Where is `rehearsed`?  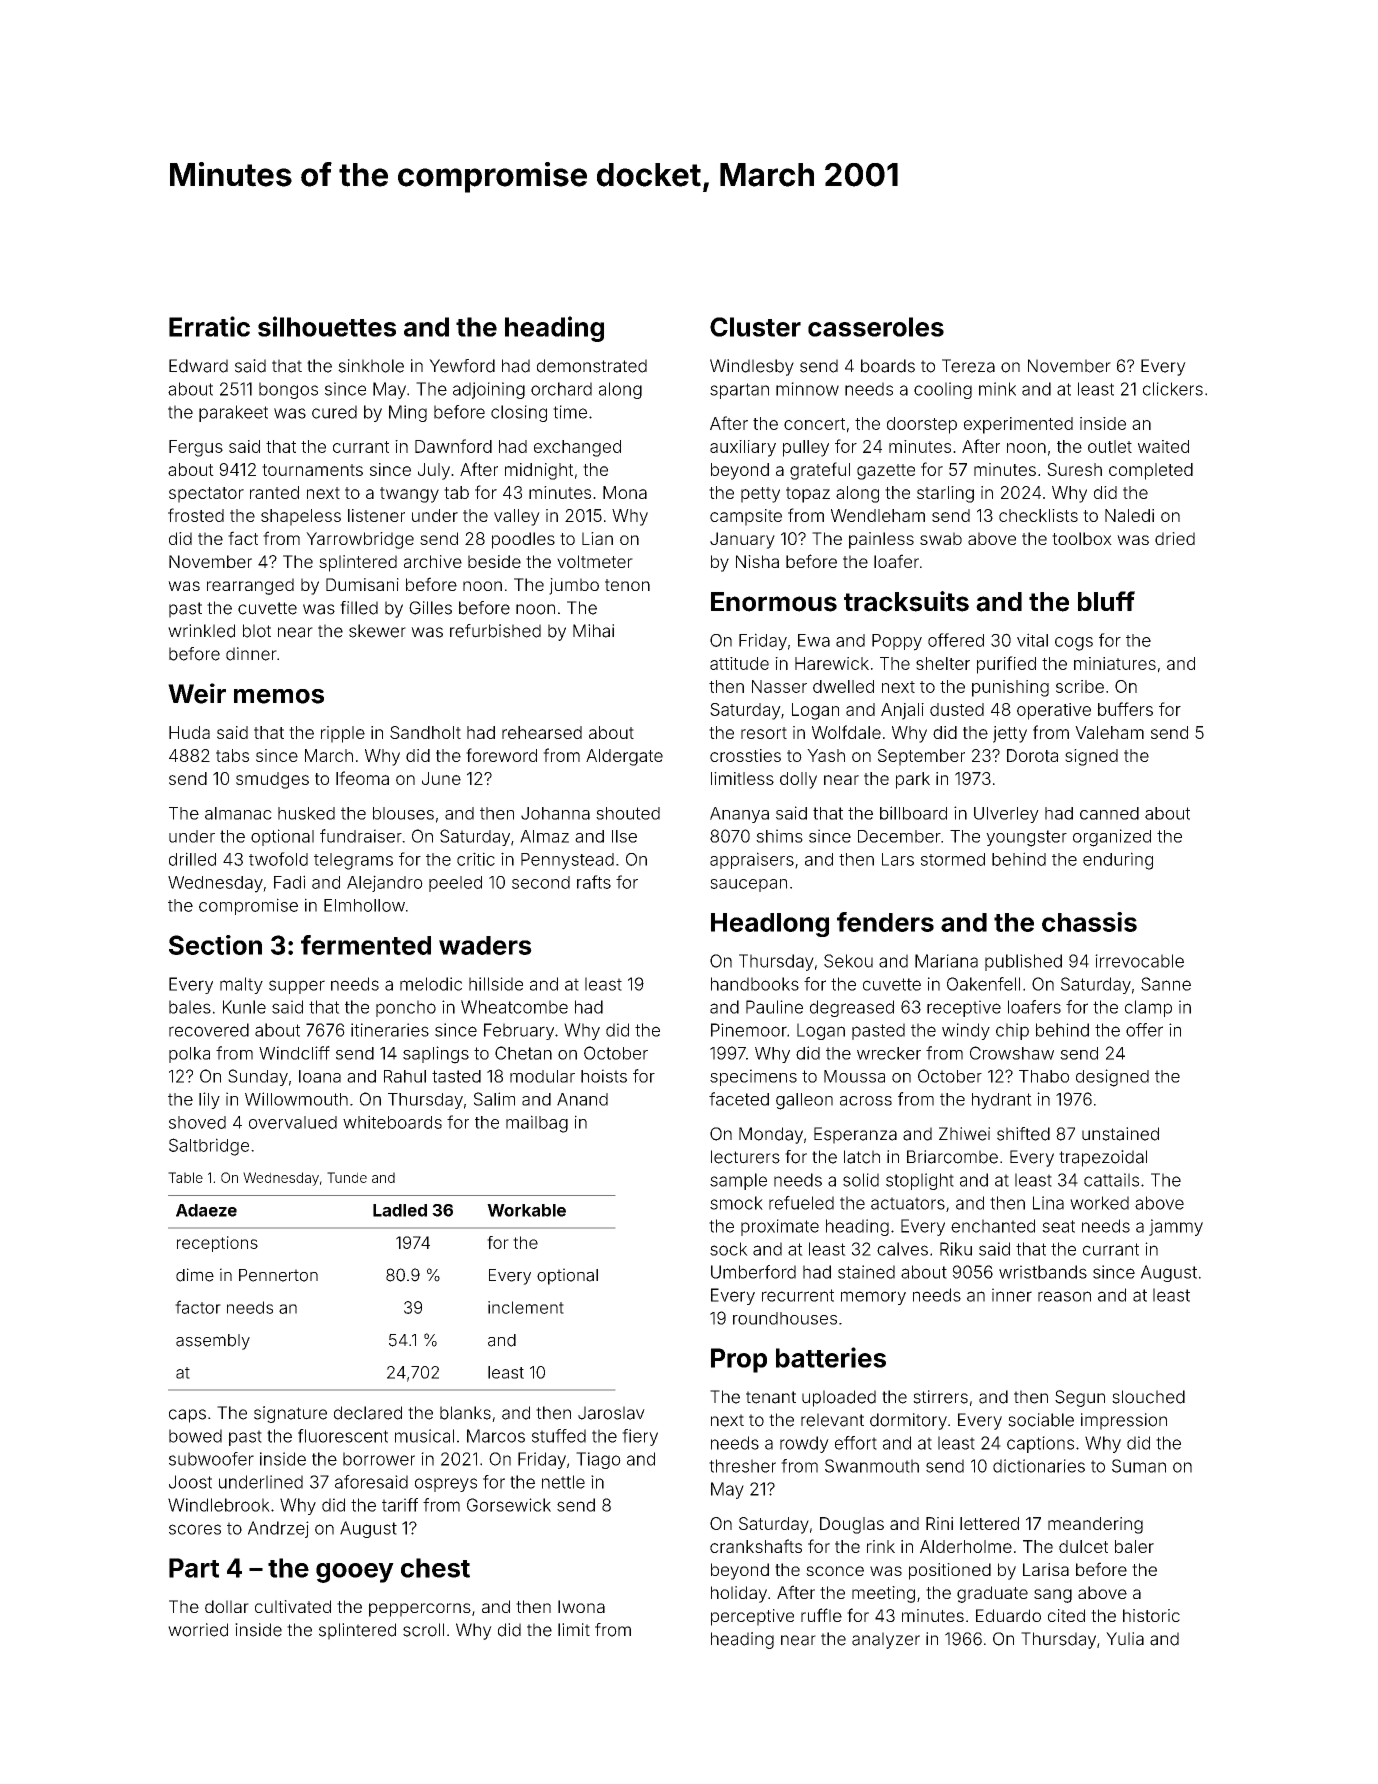 rehearsed is located at coordinates (542, 732).
